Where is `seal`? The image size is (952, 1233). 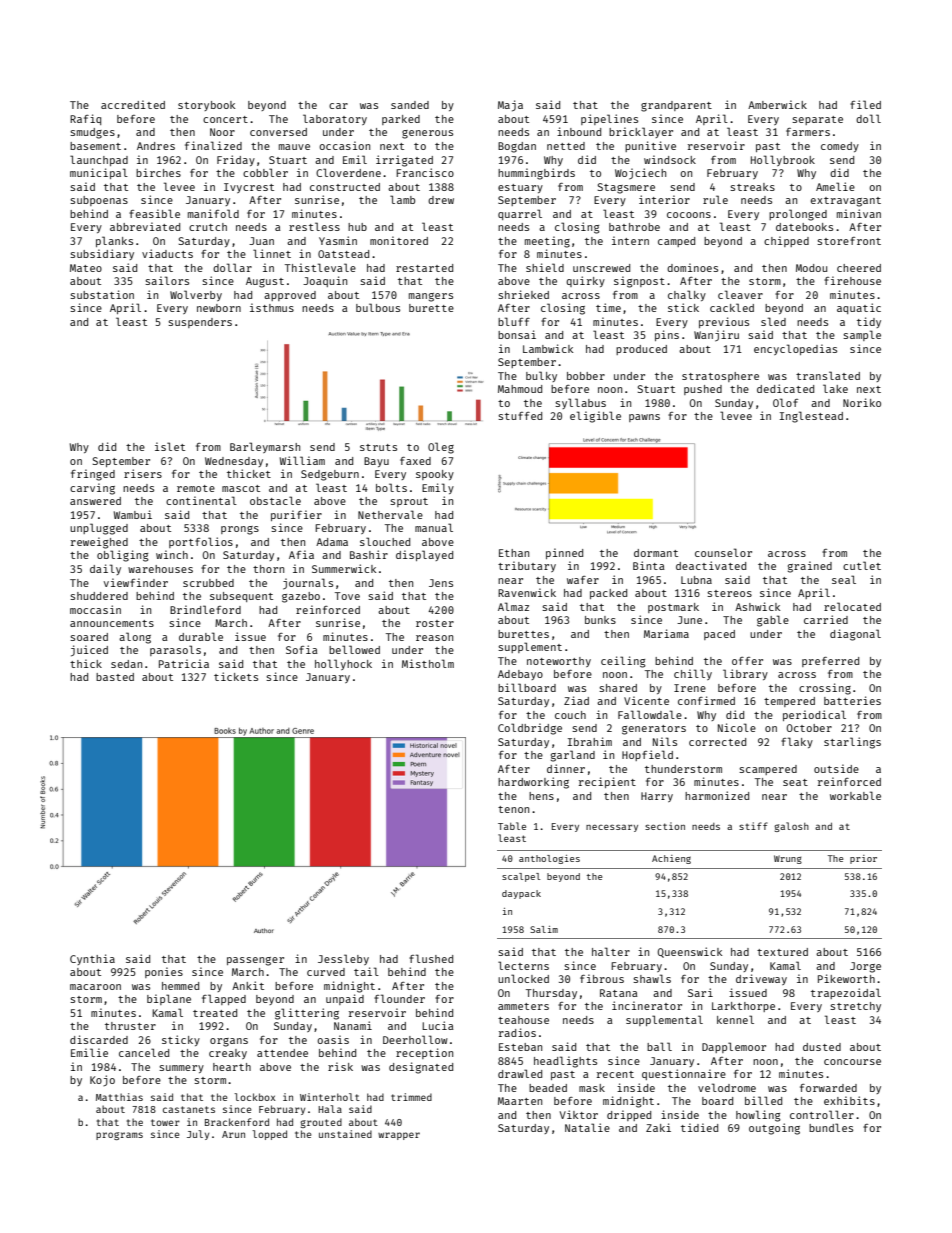 seal is located at coordinates (844, 579).
